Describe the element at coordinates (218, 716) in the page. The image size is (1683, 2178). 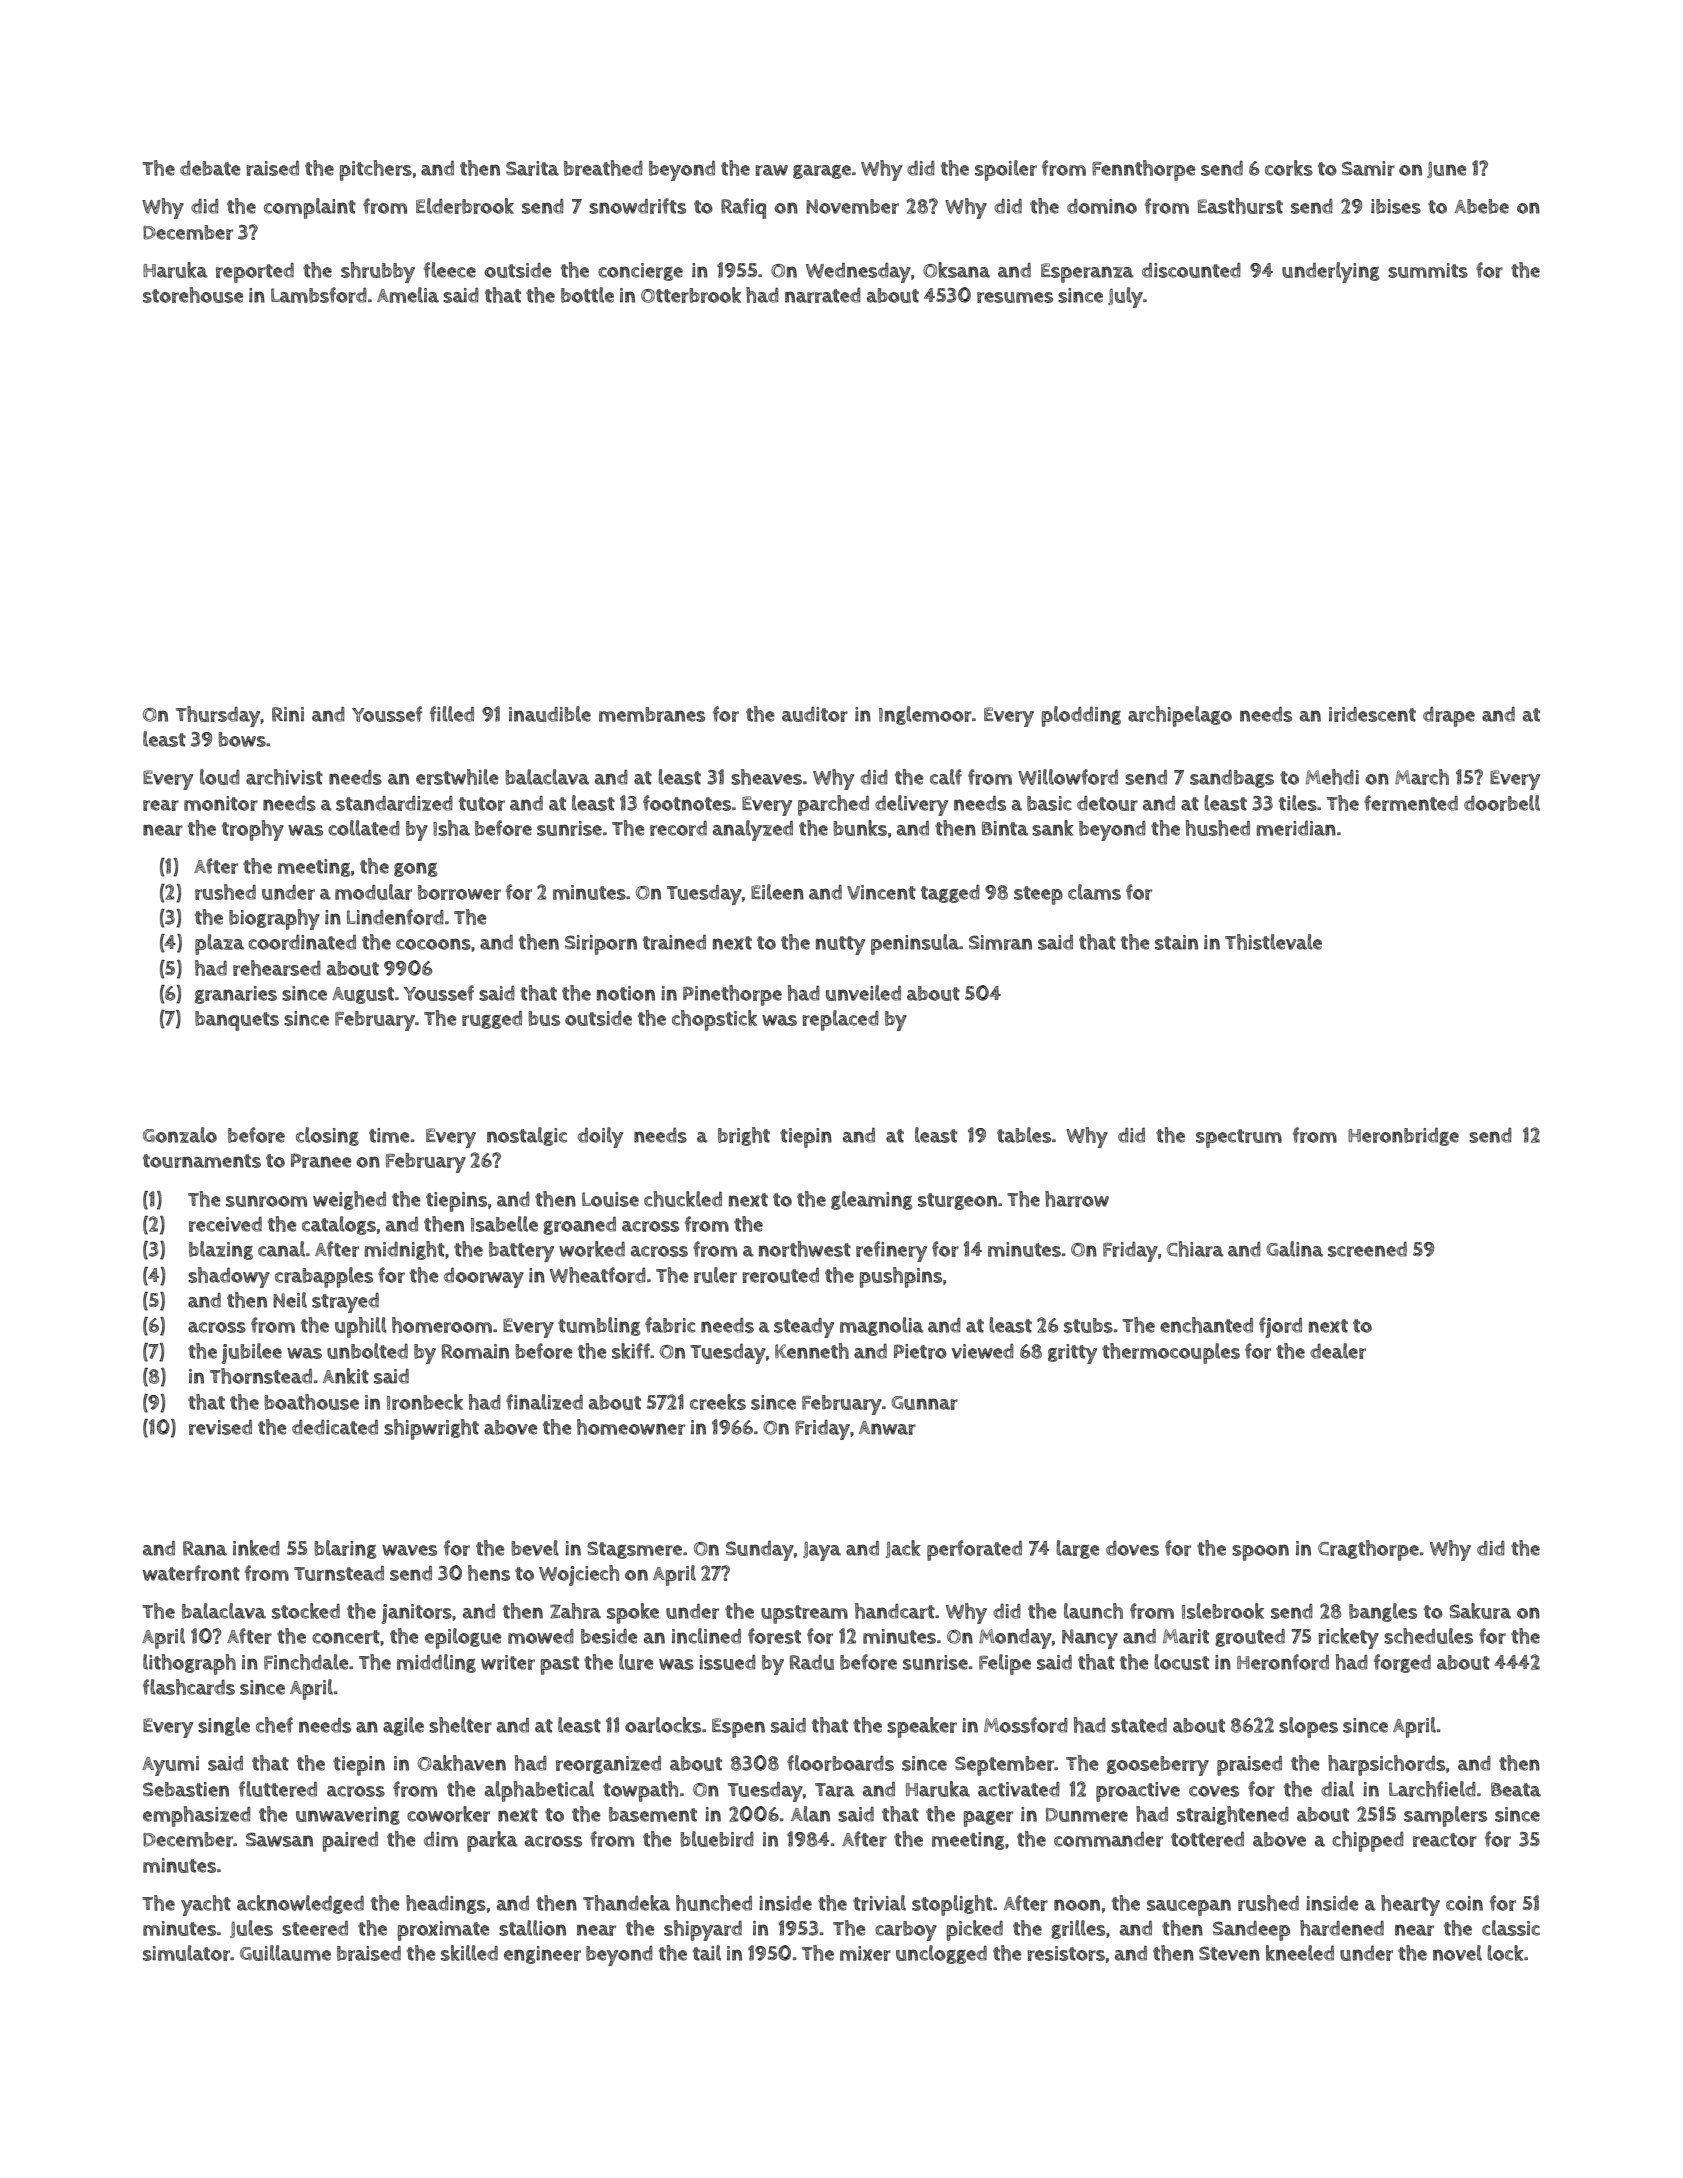
I see `Thursday` at that location.
